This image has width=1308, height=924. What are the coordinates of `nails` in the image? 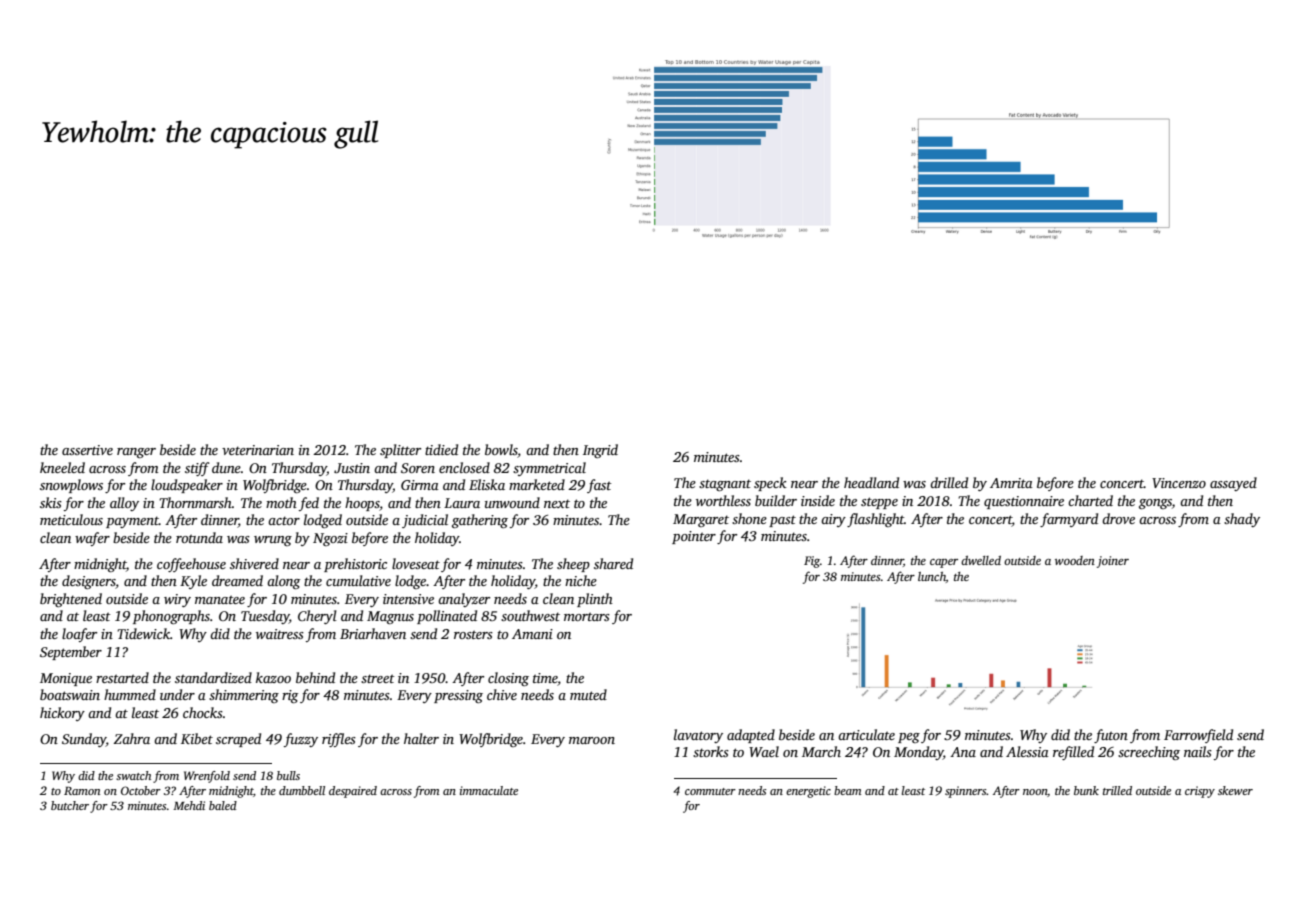 It's located at (1198, 751).
